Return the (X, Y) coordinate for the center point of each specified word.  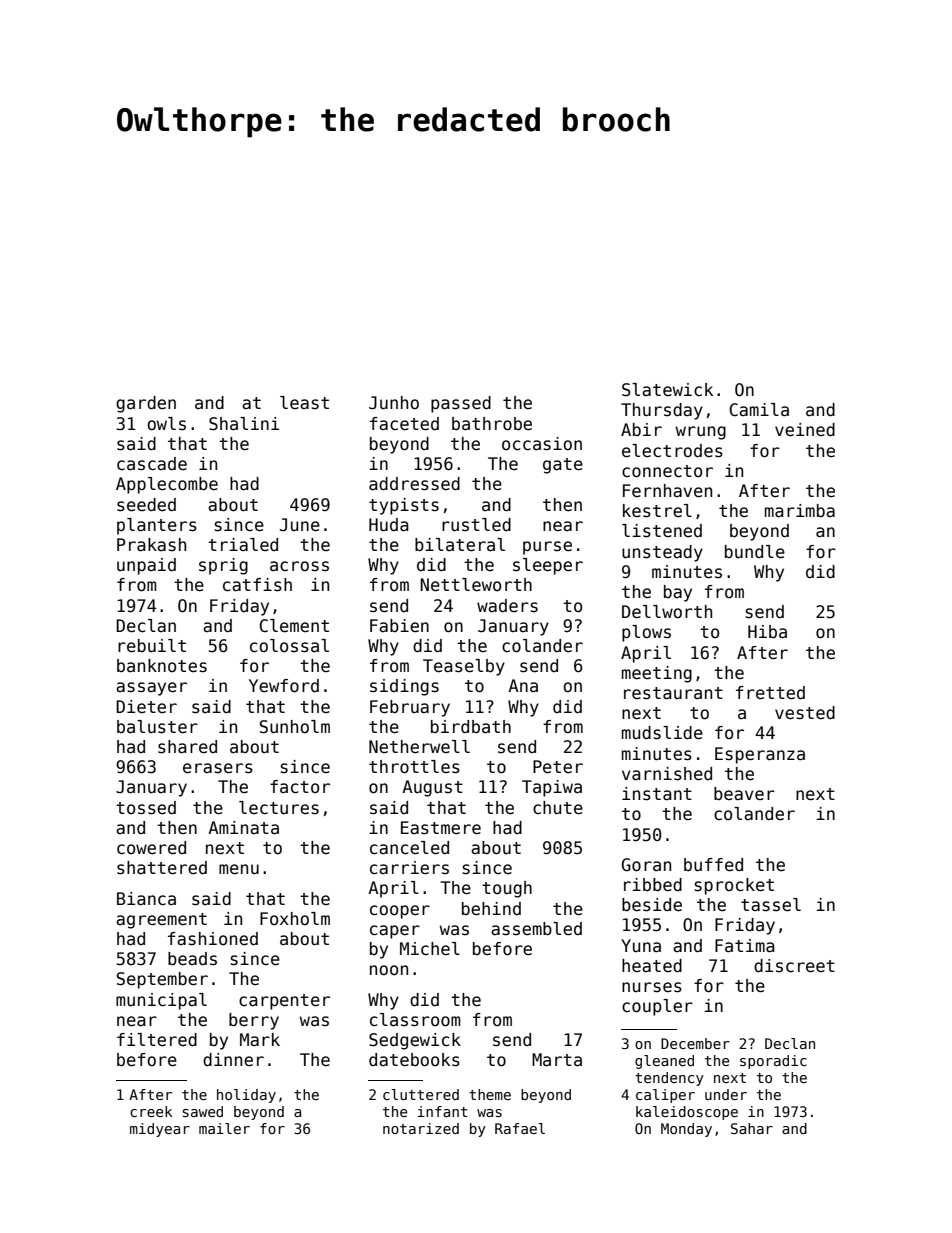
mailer (224, 1128)
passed (461, 404)
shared (187, 747)
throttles (414, 767)
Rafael (520, 1128)
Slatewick (667, 389)
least (304, 403)
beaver (744, 794)
